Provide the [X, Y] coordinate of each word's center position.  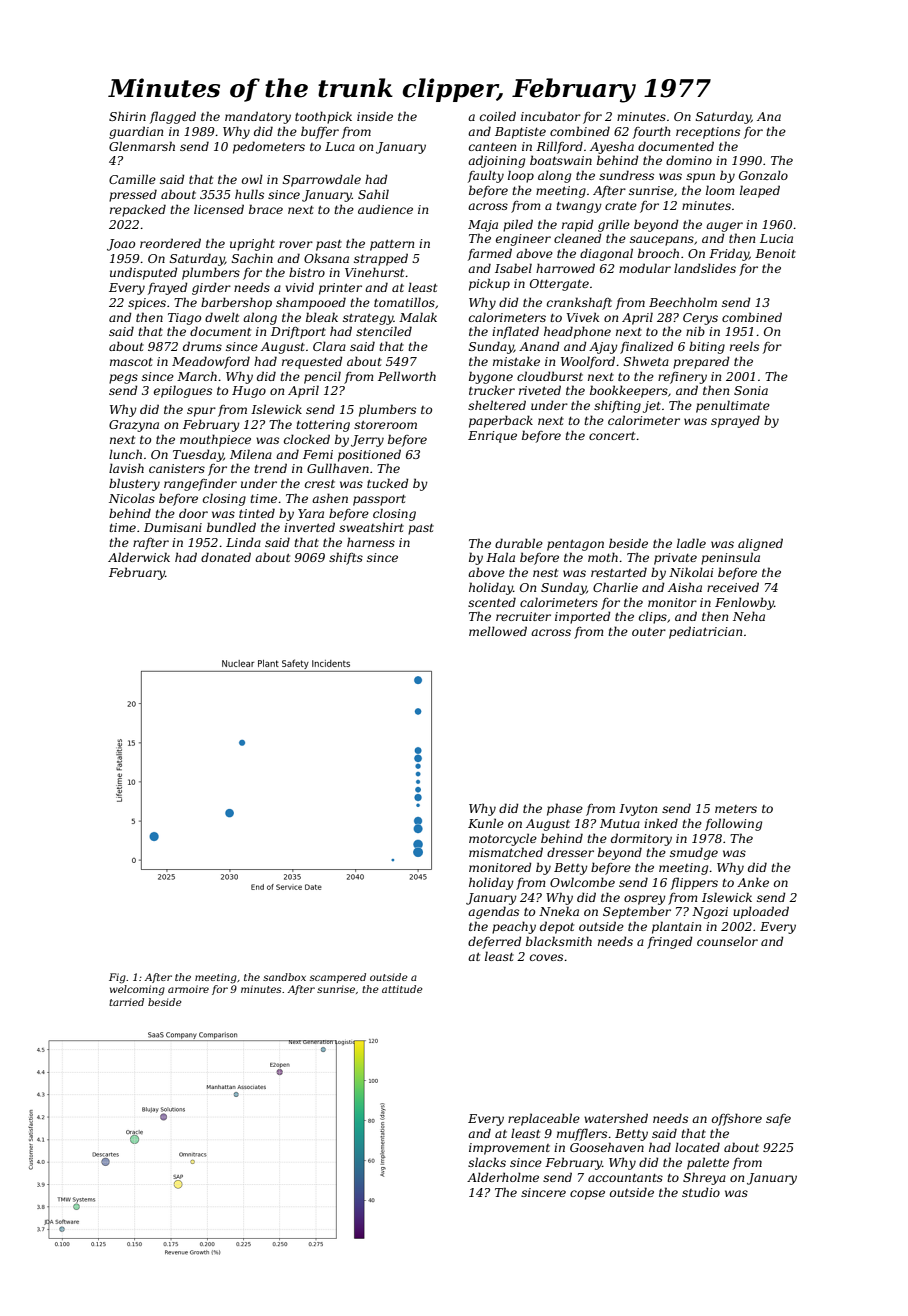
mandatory [258, 117]
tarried [126, 1002]
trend [270, 468]
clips [653, 617]
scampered [338, 978]
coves [546, 957]
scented [492, 602]
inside [375, 116]
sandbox [284, 977]
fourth [651, 132]
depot [557, 927]
